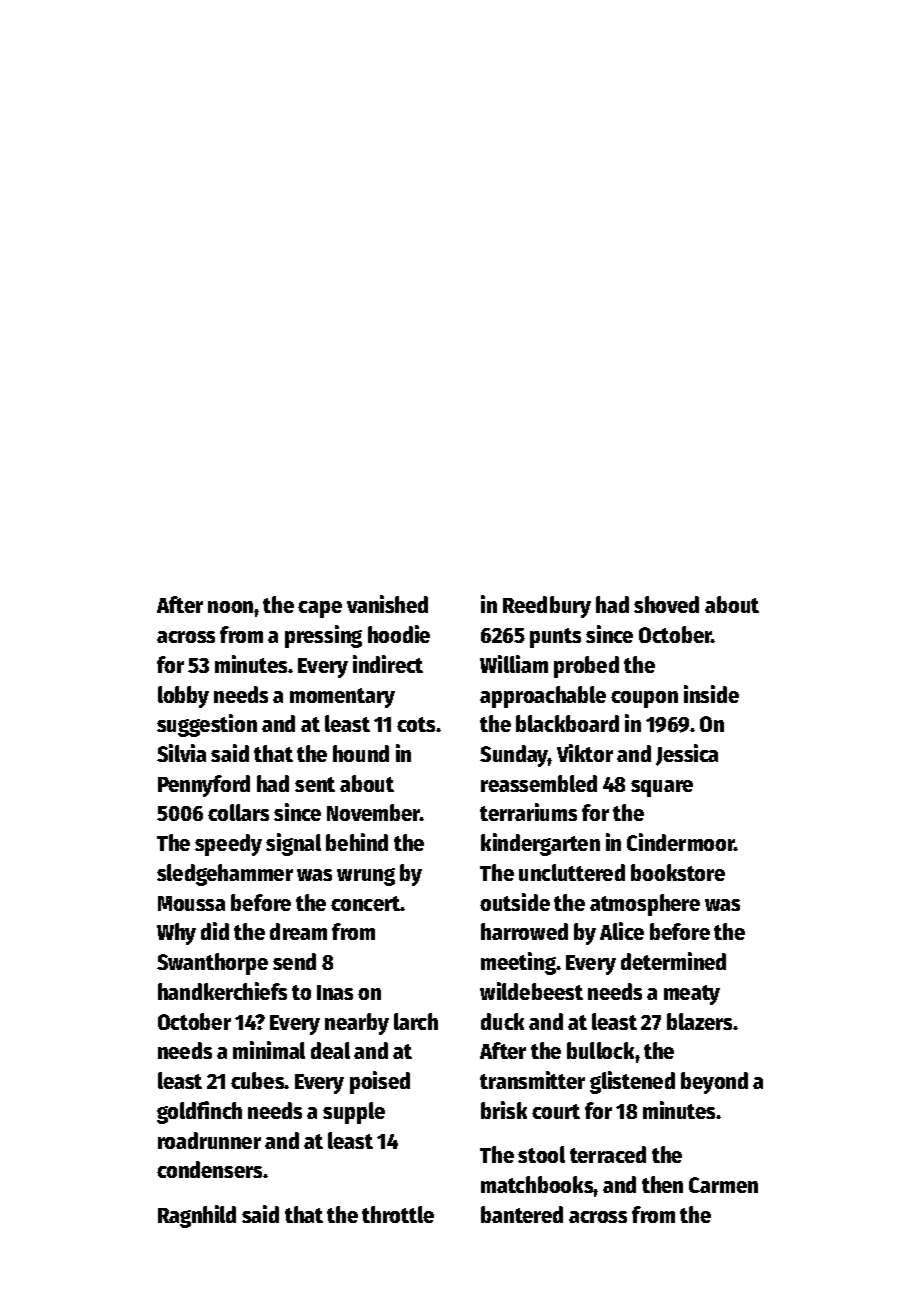  Describe the element at coordinates (687, 755) in the image. I see `Jessica` at that location.
